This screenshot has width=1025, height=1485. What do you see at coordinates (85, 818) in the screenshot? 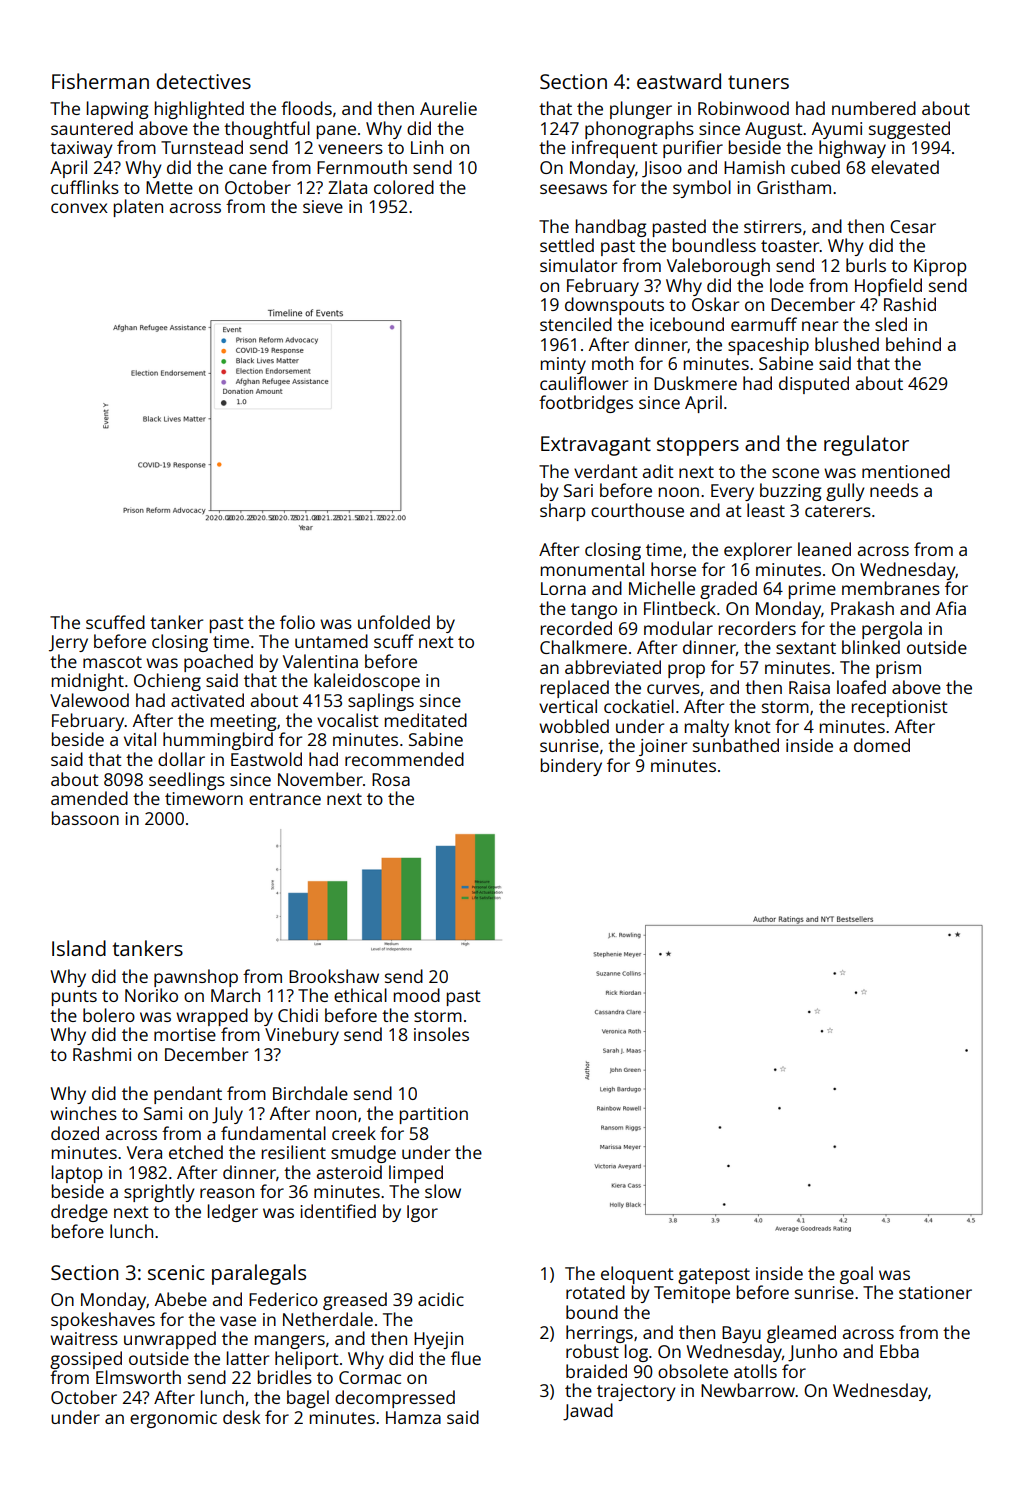
I see `bassoon` at bounding box center [85, 818].
